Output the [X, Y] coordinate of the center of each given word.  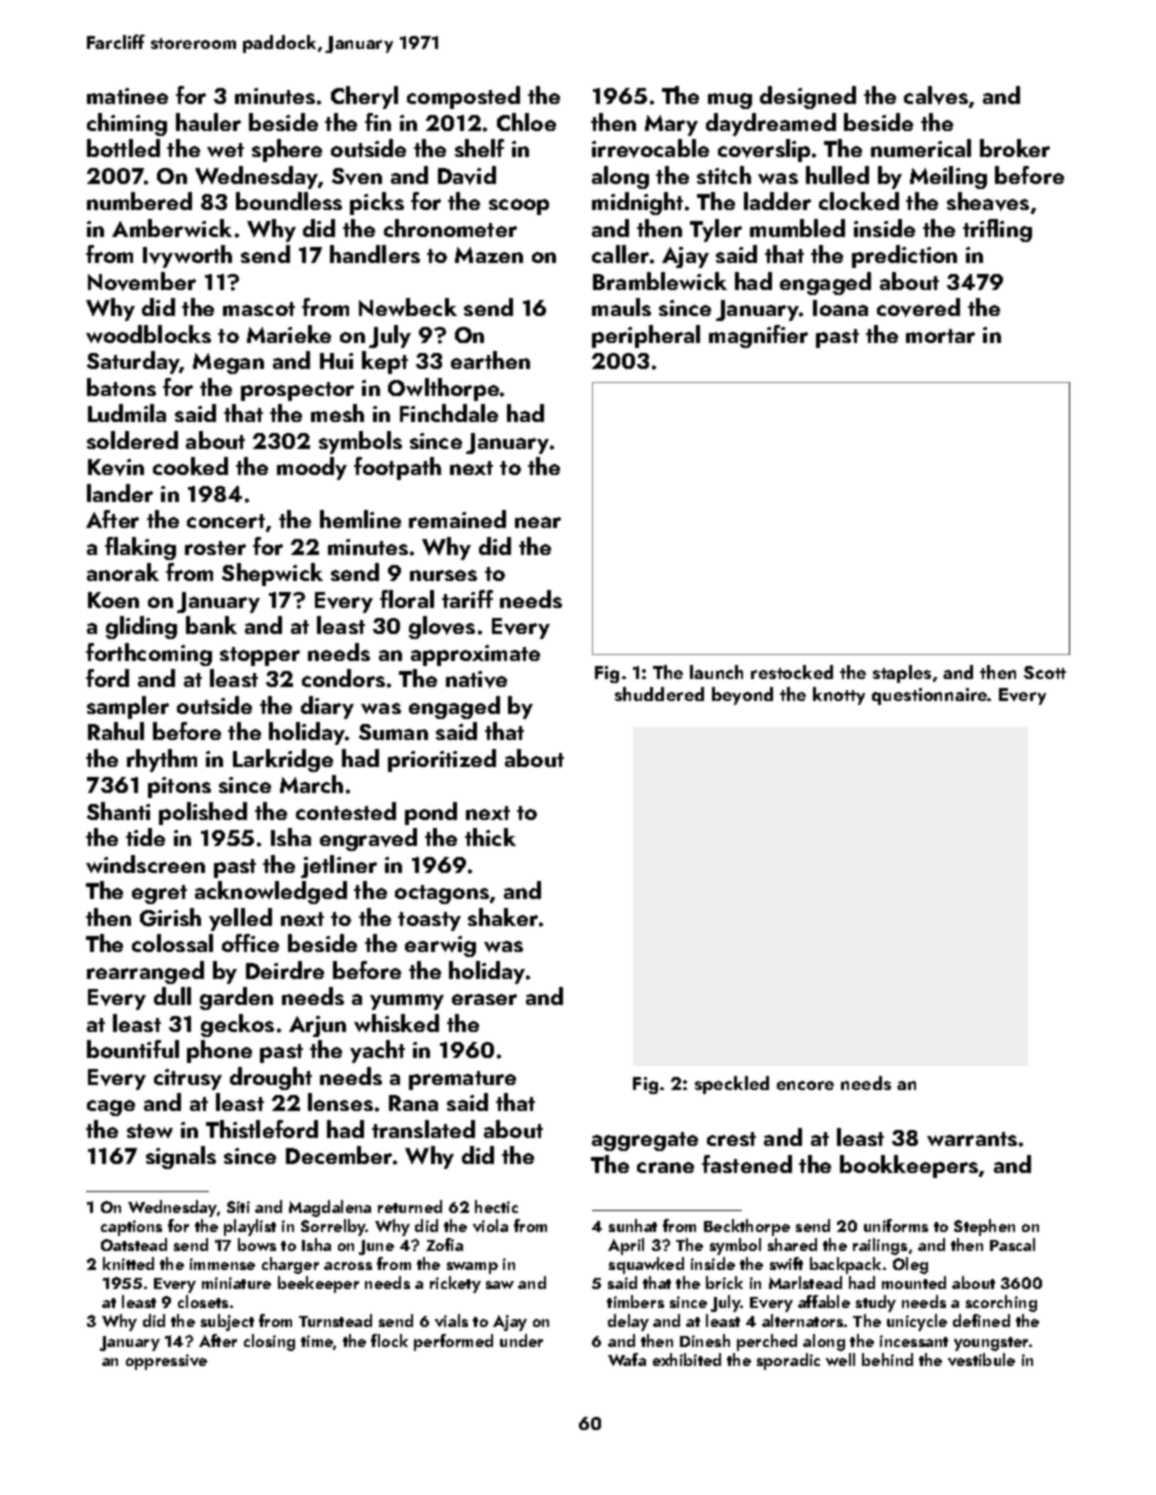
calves [936, 95]
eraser [484, 999]
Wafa [627, 1359]
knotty [839, 696]
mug [730, 101]
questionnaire [930, 696]
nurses [443, 575]
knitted [128, 1263]
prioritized [442, 760]
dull [172, 996]
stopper [260, 656]
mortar [940, 336]
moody [312, 468]
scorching [1001, 1303]
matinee [127, 96]
